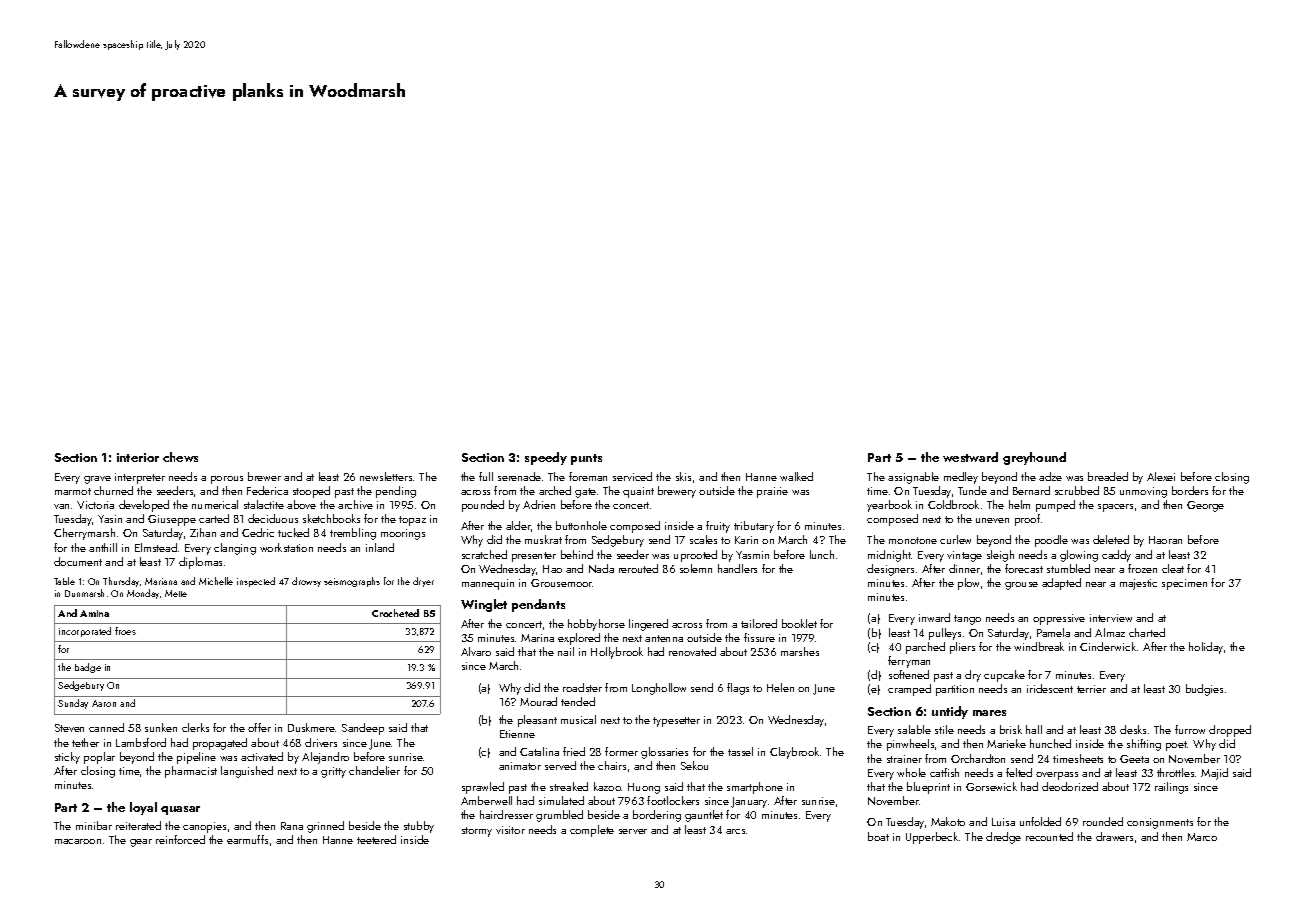 Image resolution: width=1308 pixels, height=924 pixels. What do you see at coordinates (204, 827) in the screenshot?
I see `canopies` at bounding box center [204, 827].
